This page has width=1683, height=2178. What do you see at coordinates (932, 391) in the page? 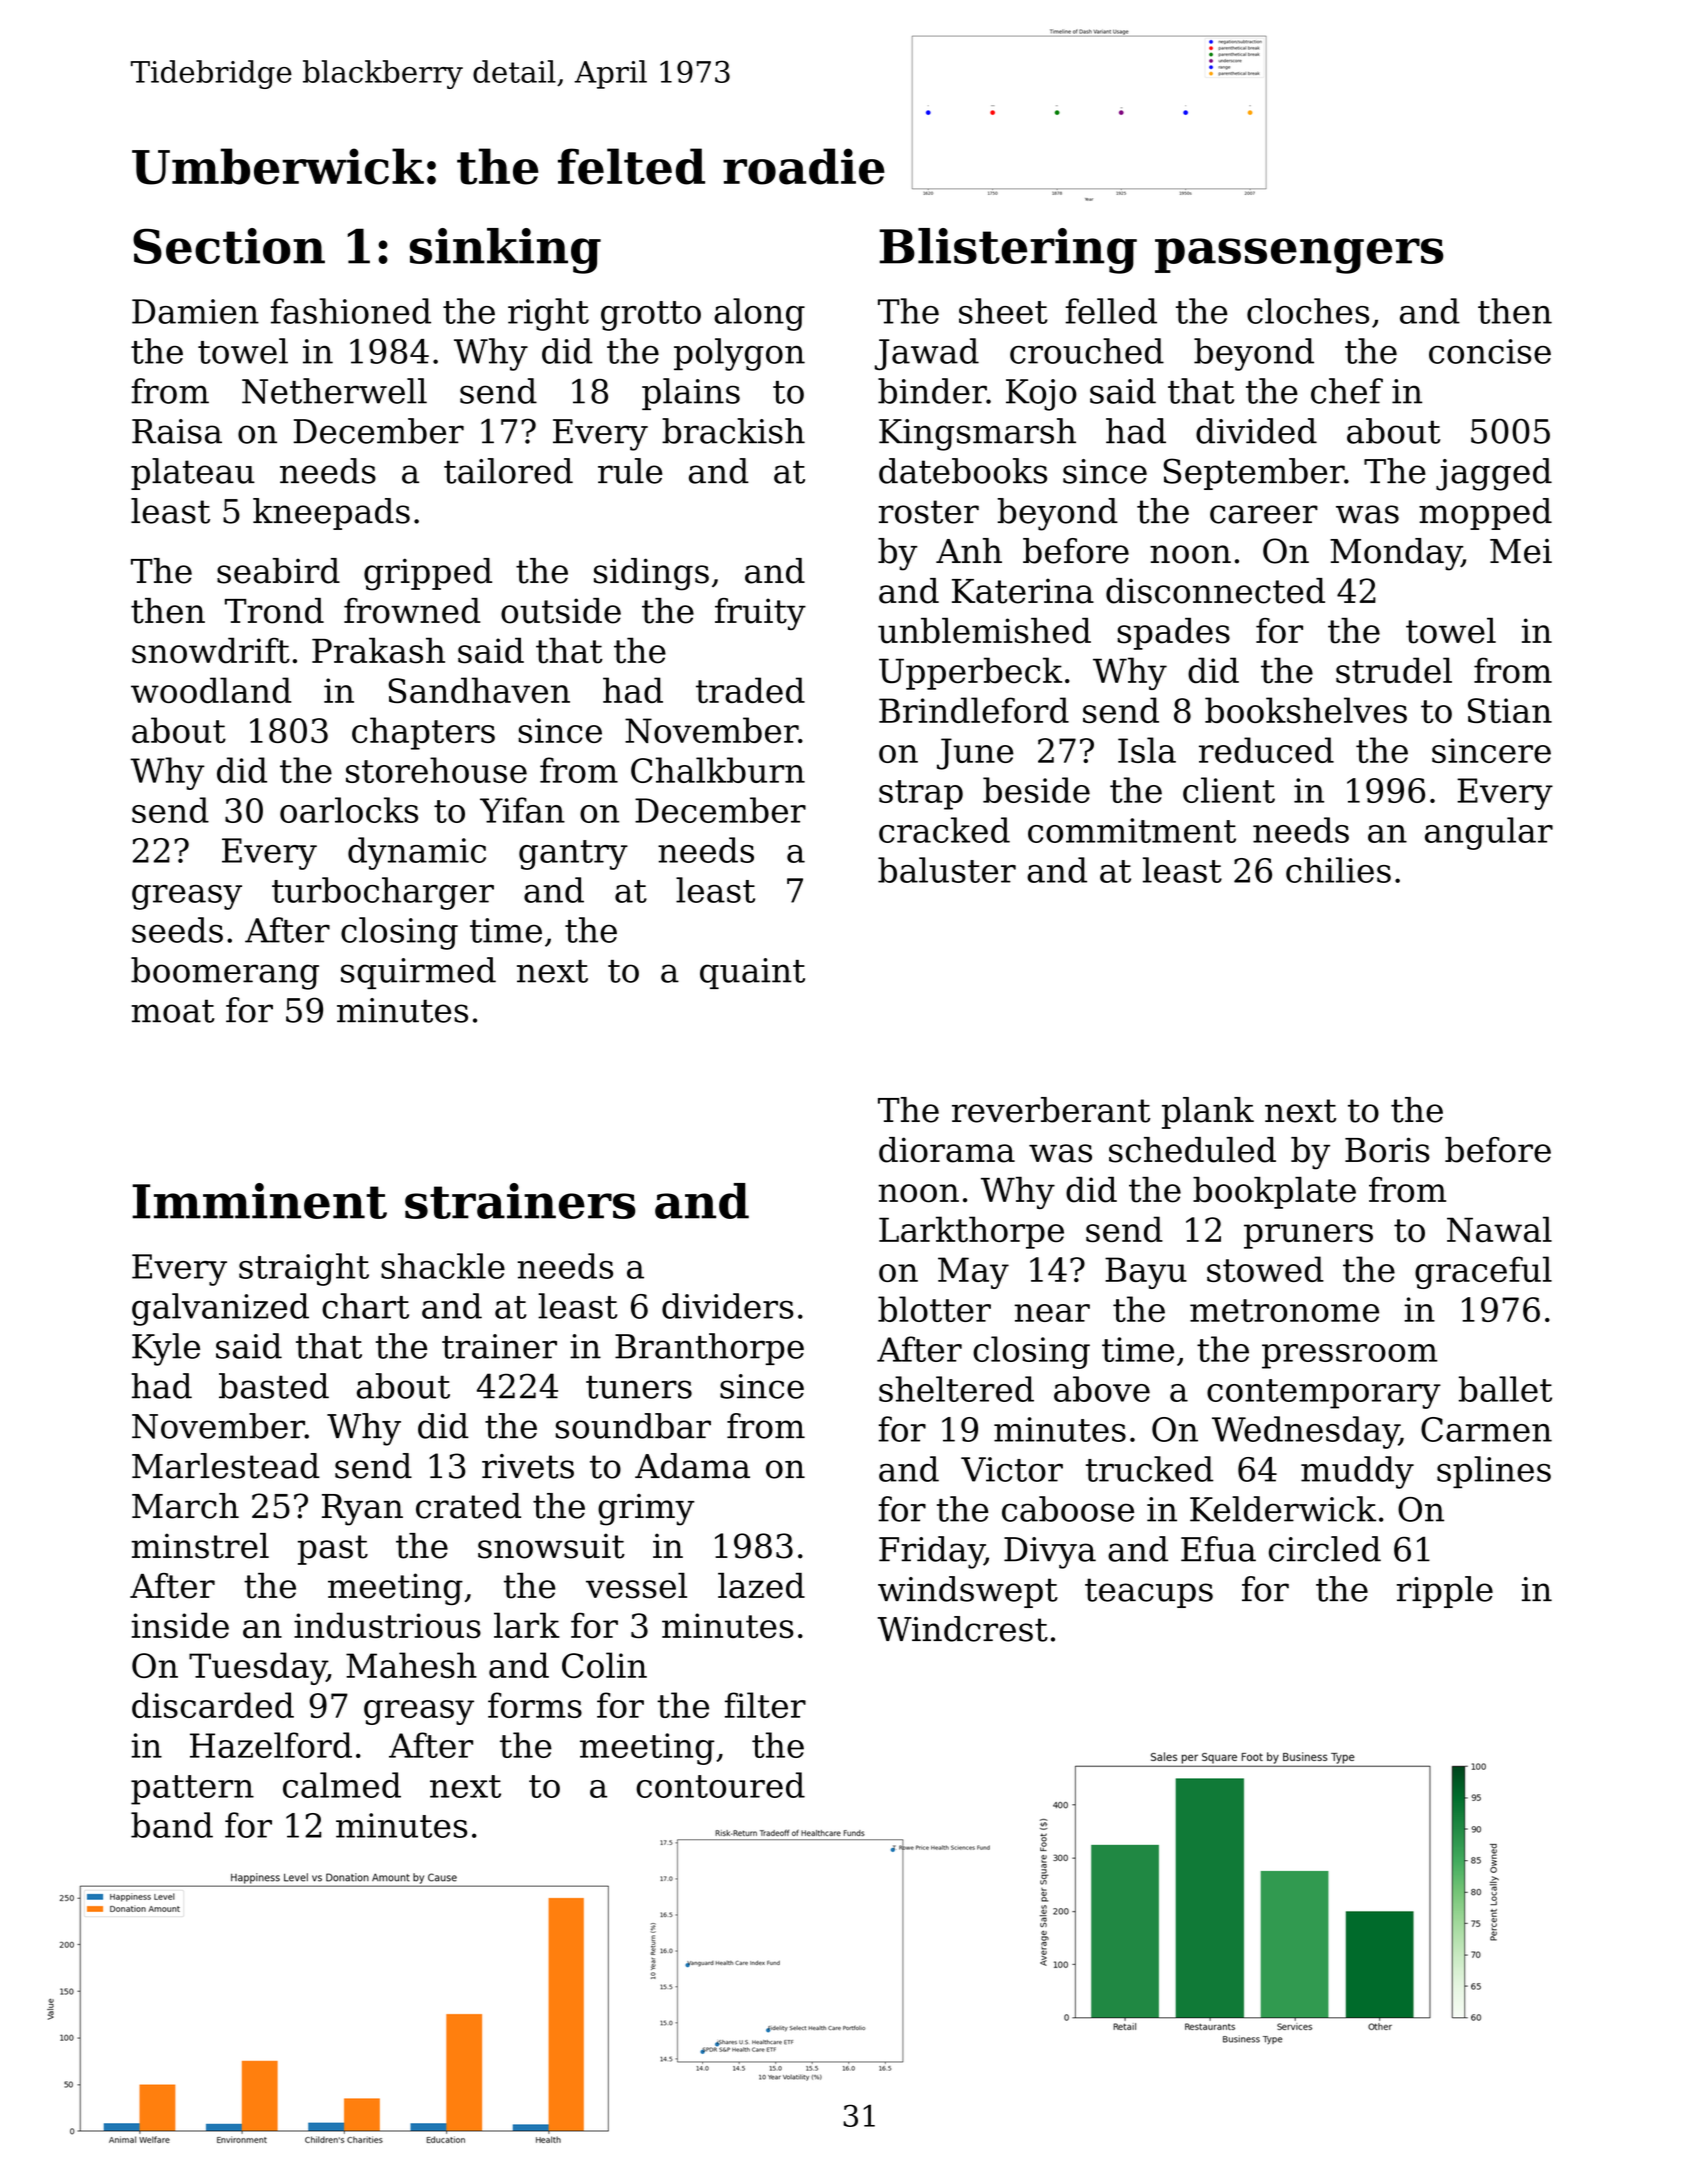
I see `binder` at bounding box center [932, 391].
